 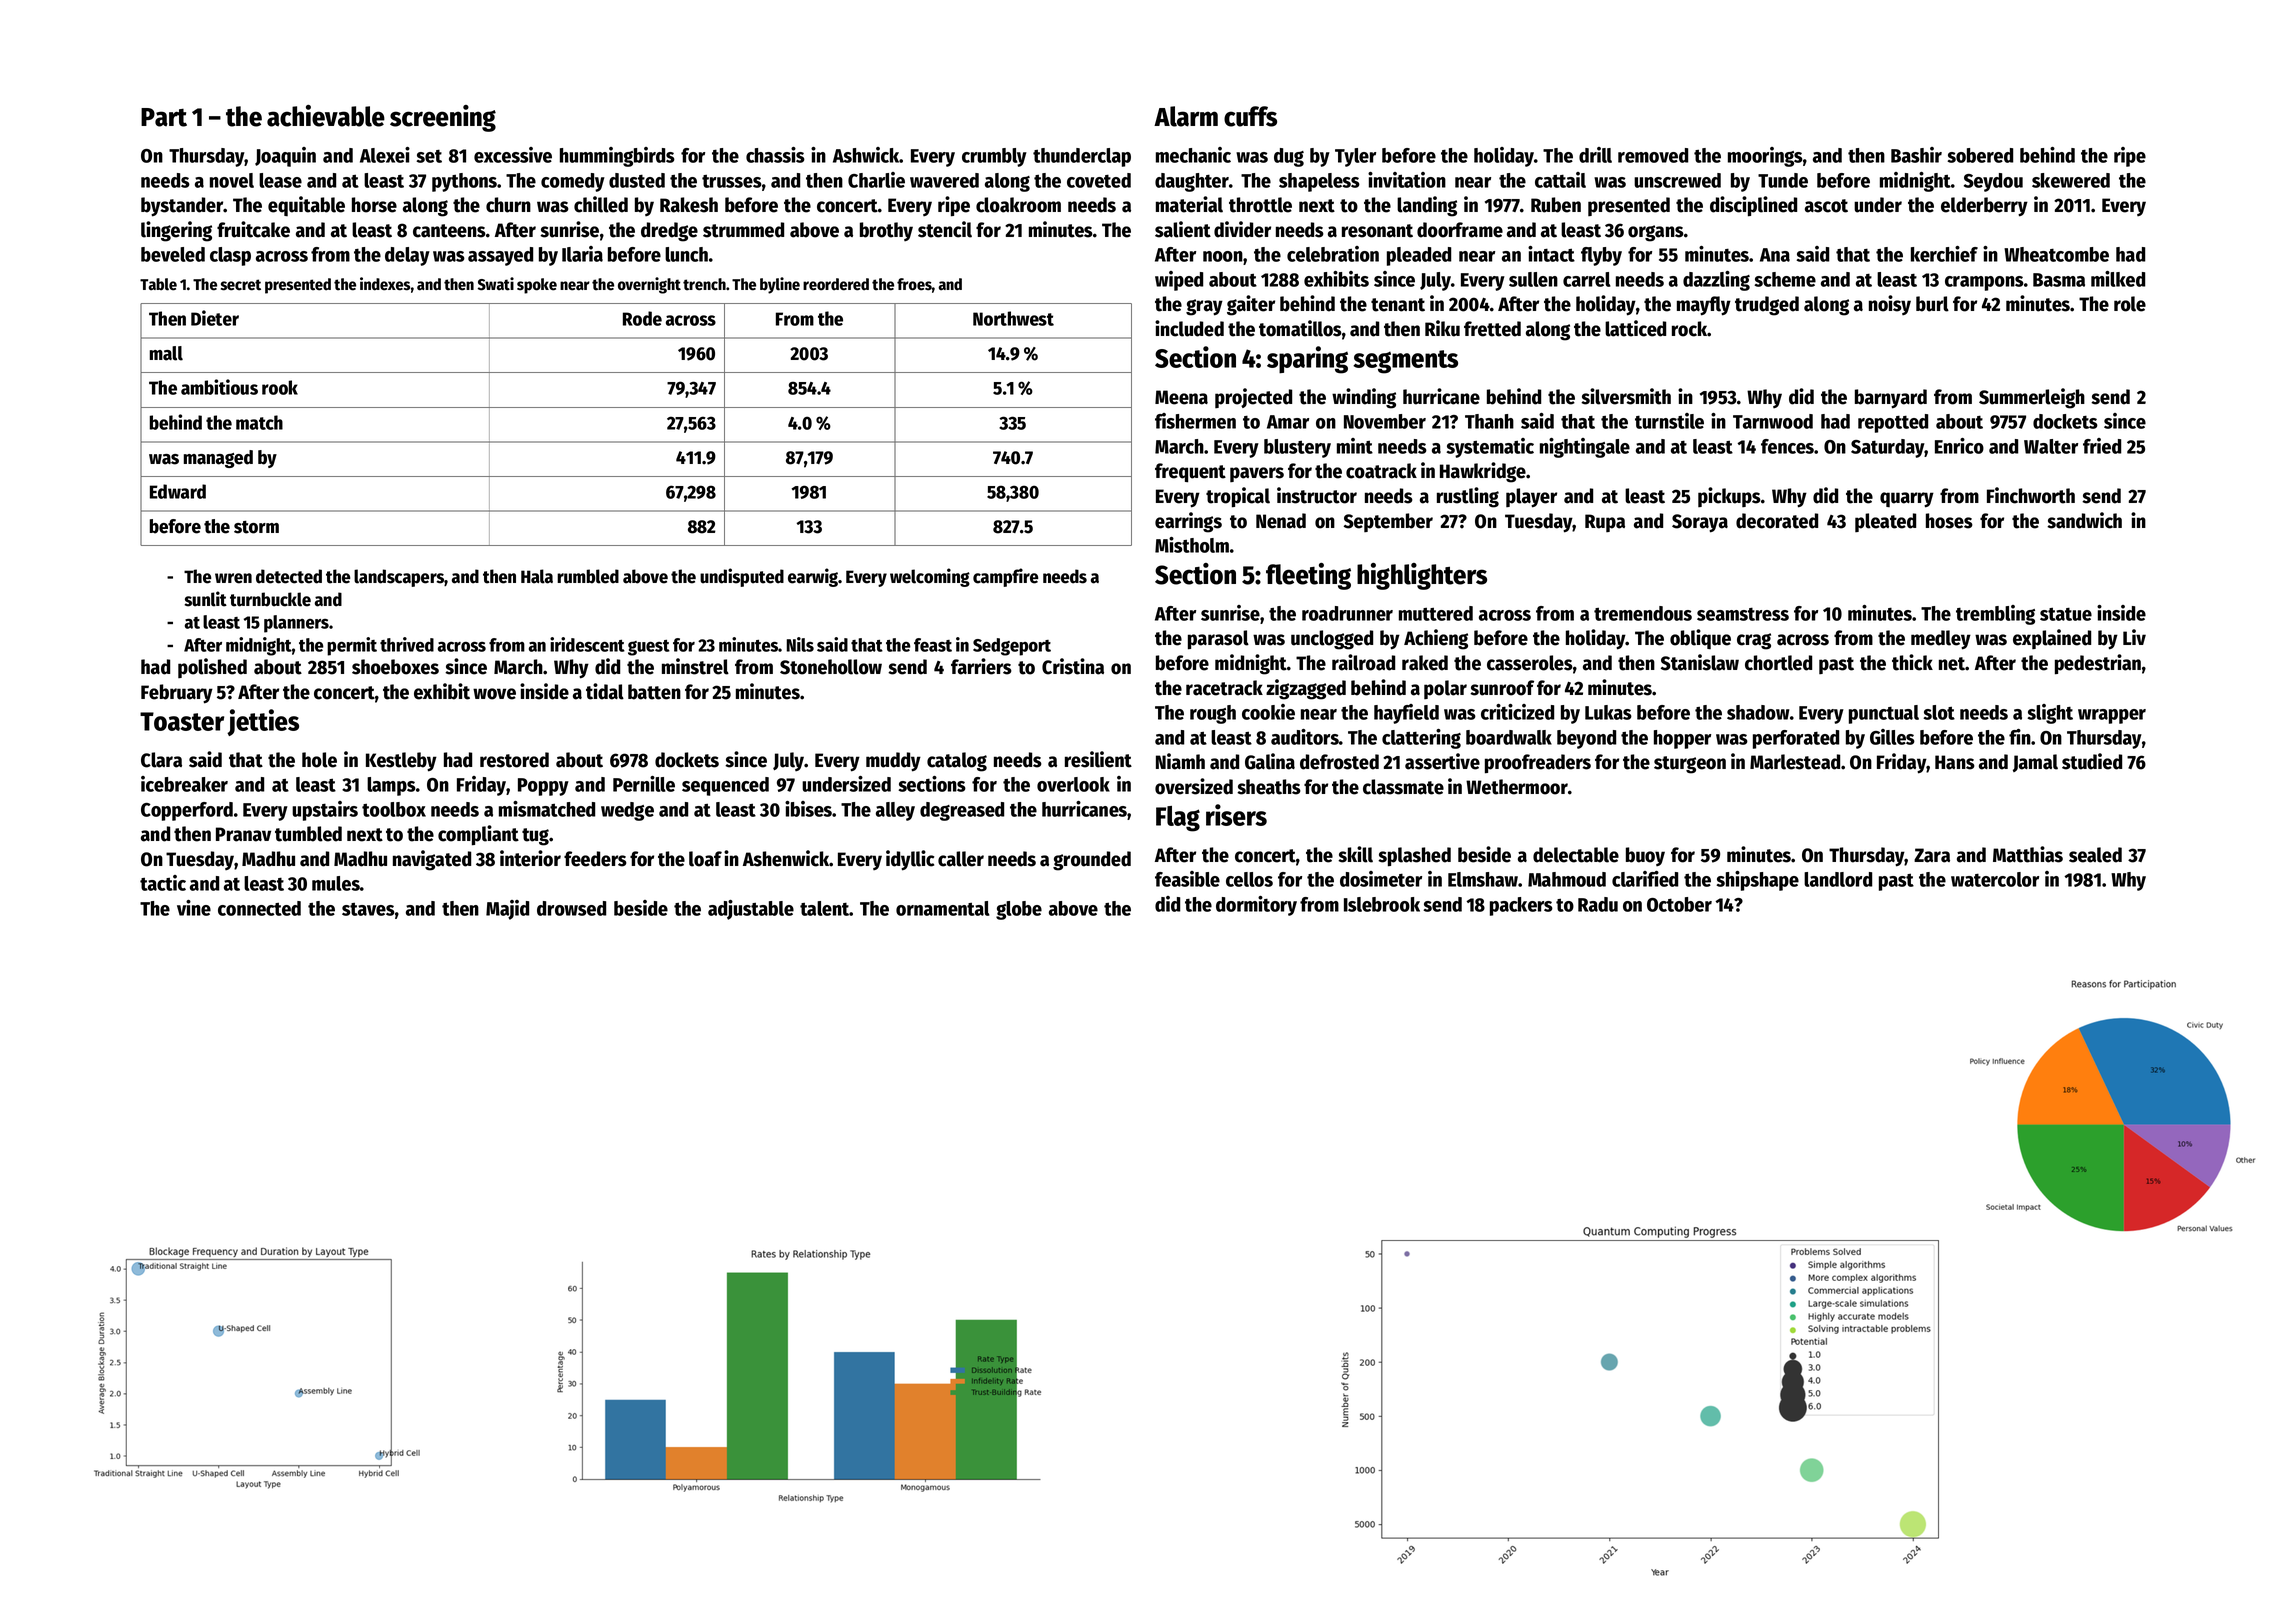 What do you see at coordinates (1984, 283) in the screenshot?
I see `crampons` at bounding box center [1984, 283].
